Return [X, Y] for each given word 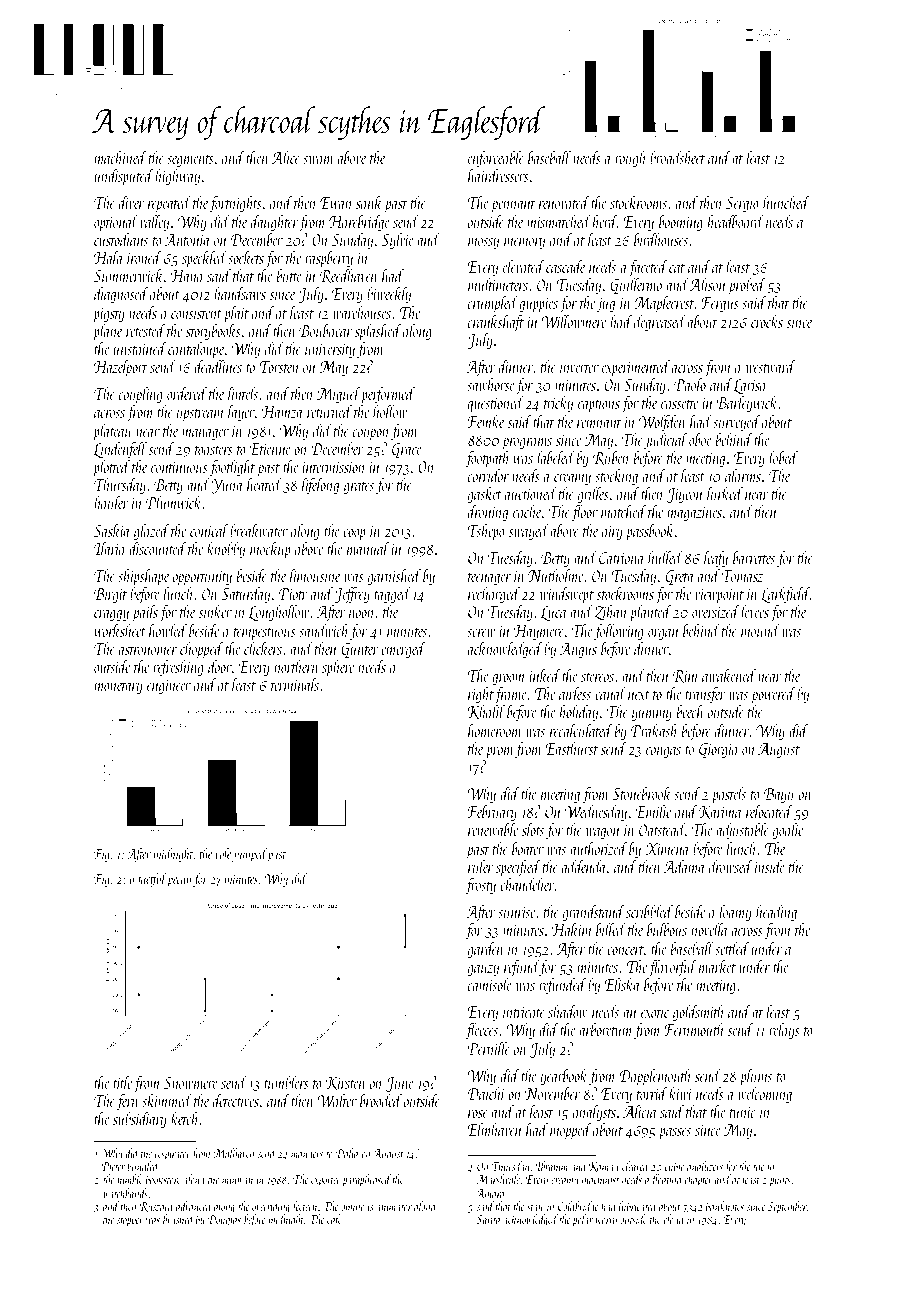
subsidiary [140, 1120]
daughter [274, 223]
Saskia [112, 530]
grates [359, 488]
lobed [783, 457]
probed [747, 286]
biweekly [389, 295]
